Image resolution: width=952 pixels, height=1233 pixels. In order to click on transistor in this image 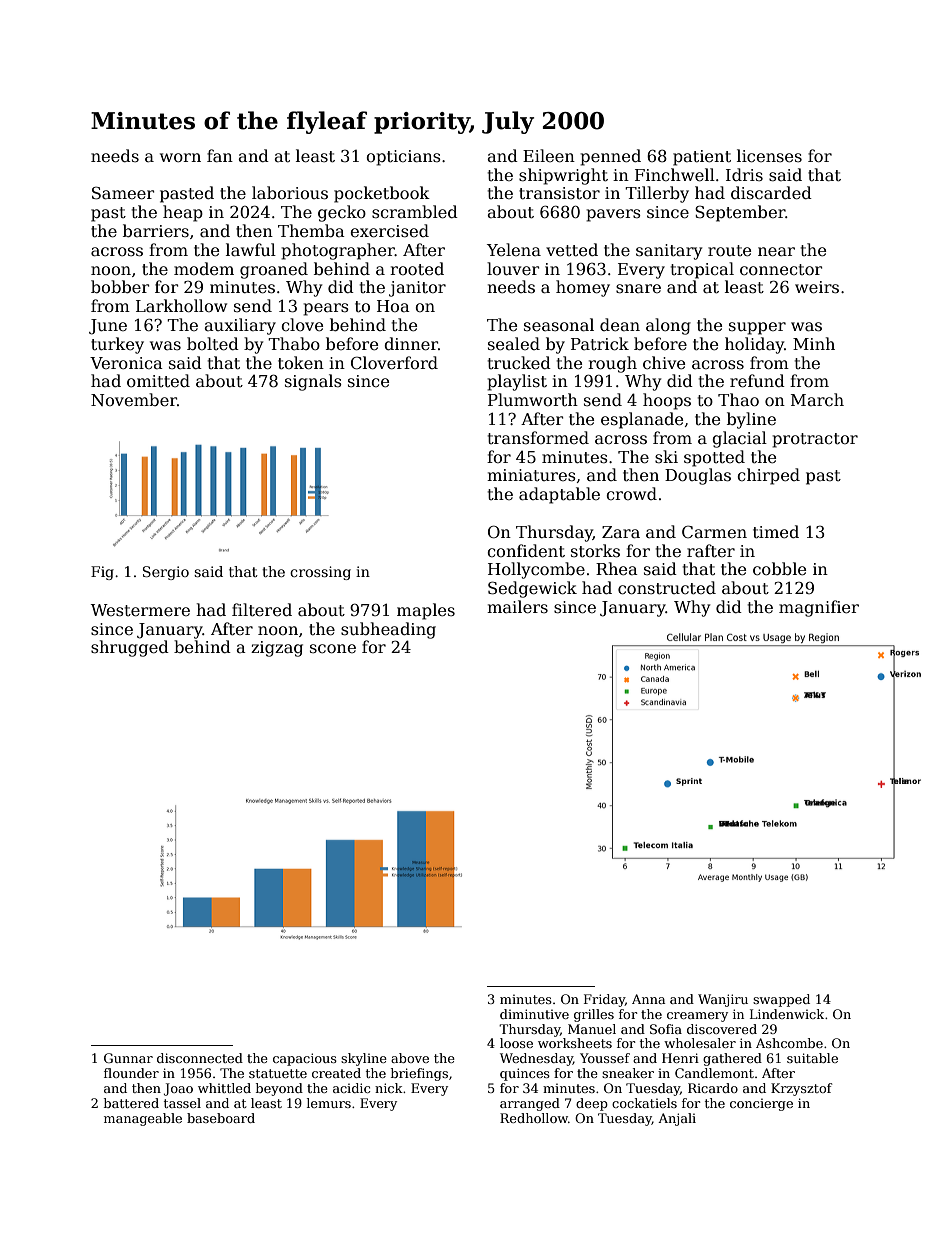, I will do `click(559, 193)`.
